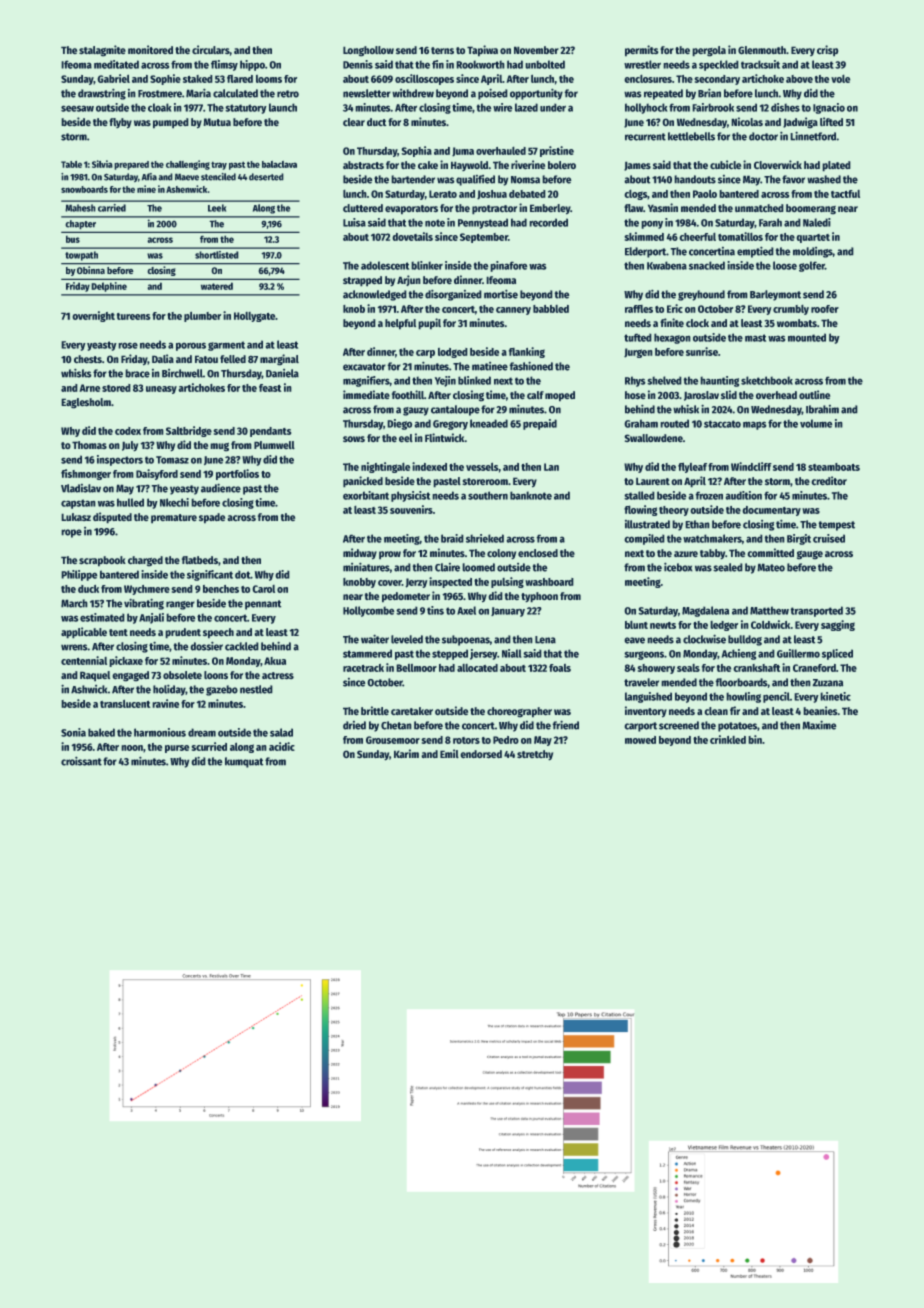  I want to click on Ethan, so click(697, 524).
